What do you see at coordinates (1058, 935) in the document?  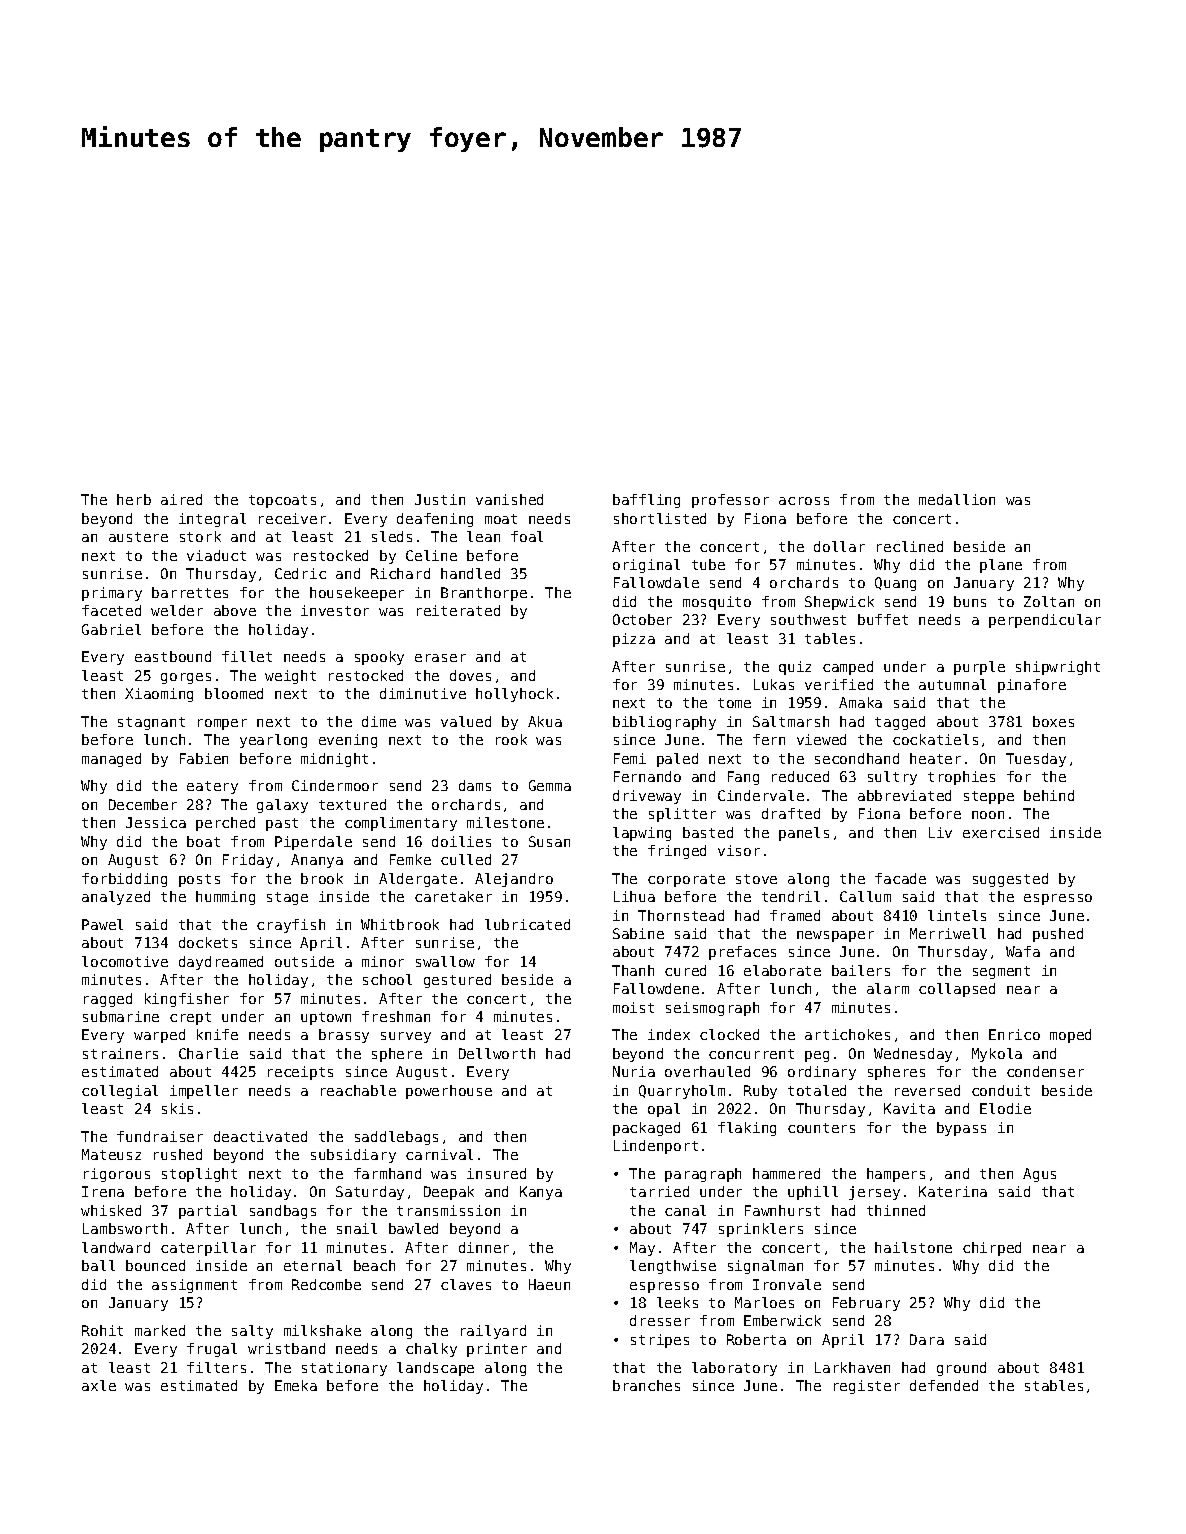 I see `pushed` at bounding box center [1058, 935].
